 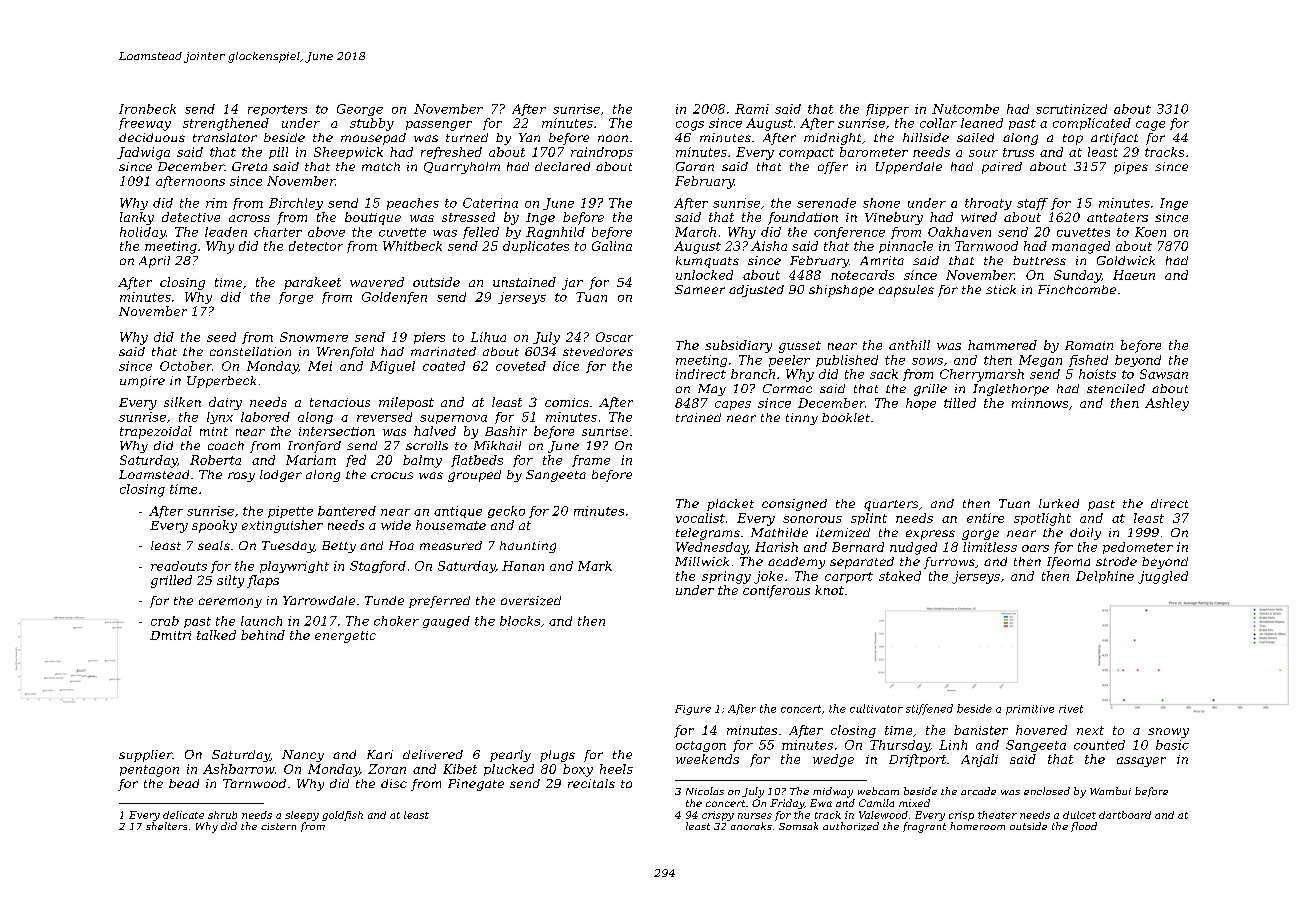 What do you see at coordinates (695, 166) in the page?
I see `Goran` at bounding box center [695, 166].
